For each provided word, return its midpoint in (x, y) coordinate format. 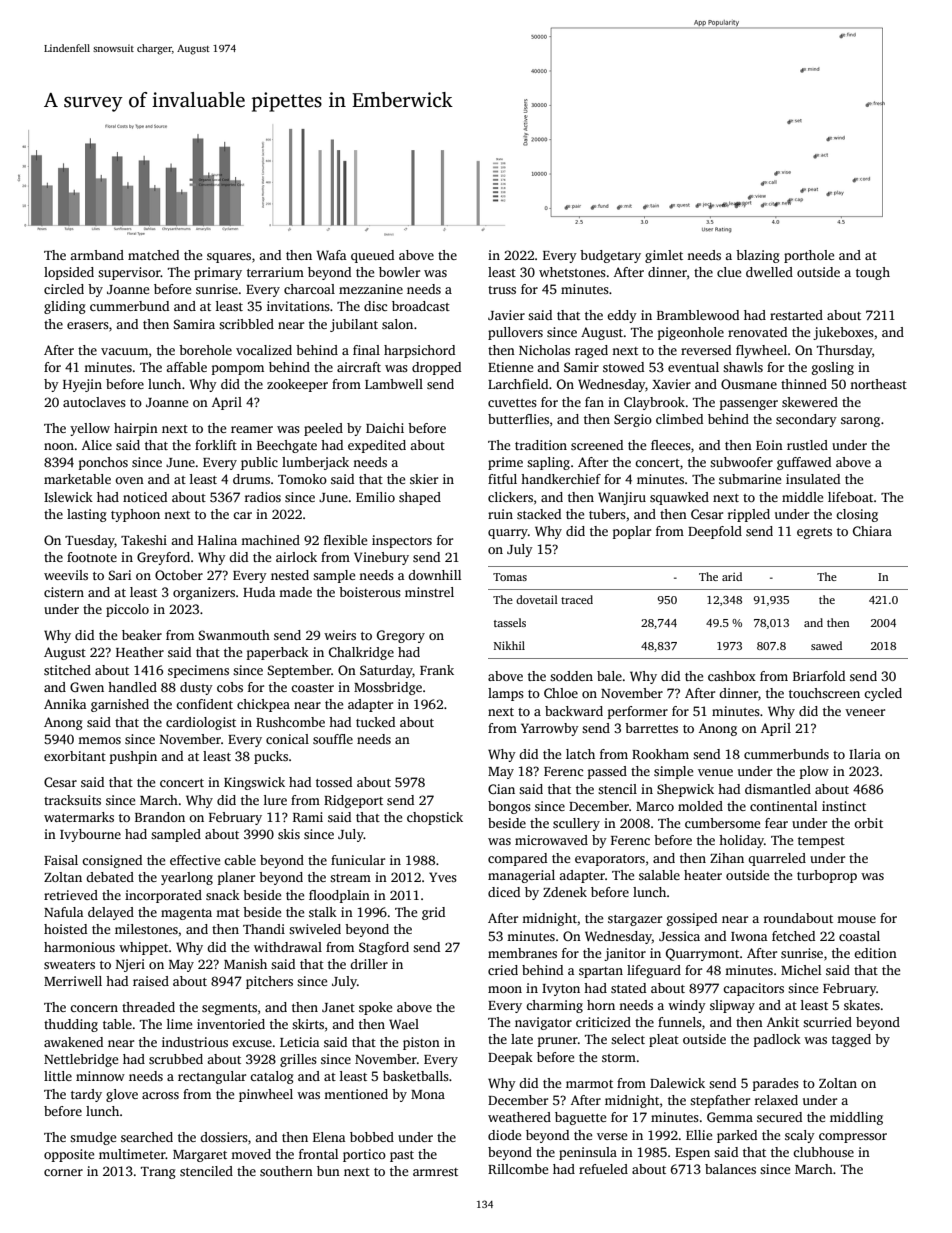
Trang (158, 1173)
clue (729, 272)
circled (64, 289)
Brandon (160, 817)
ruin (500, 514)
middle (802, 497)
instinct (844, 806)
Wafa (331, 255)
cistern (64, 592)
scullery (576, 824)
